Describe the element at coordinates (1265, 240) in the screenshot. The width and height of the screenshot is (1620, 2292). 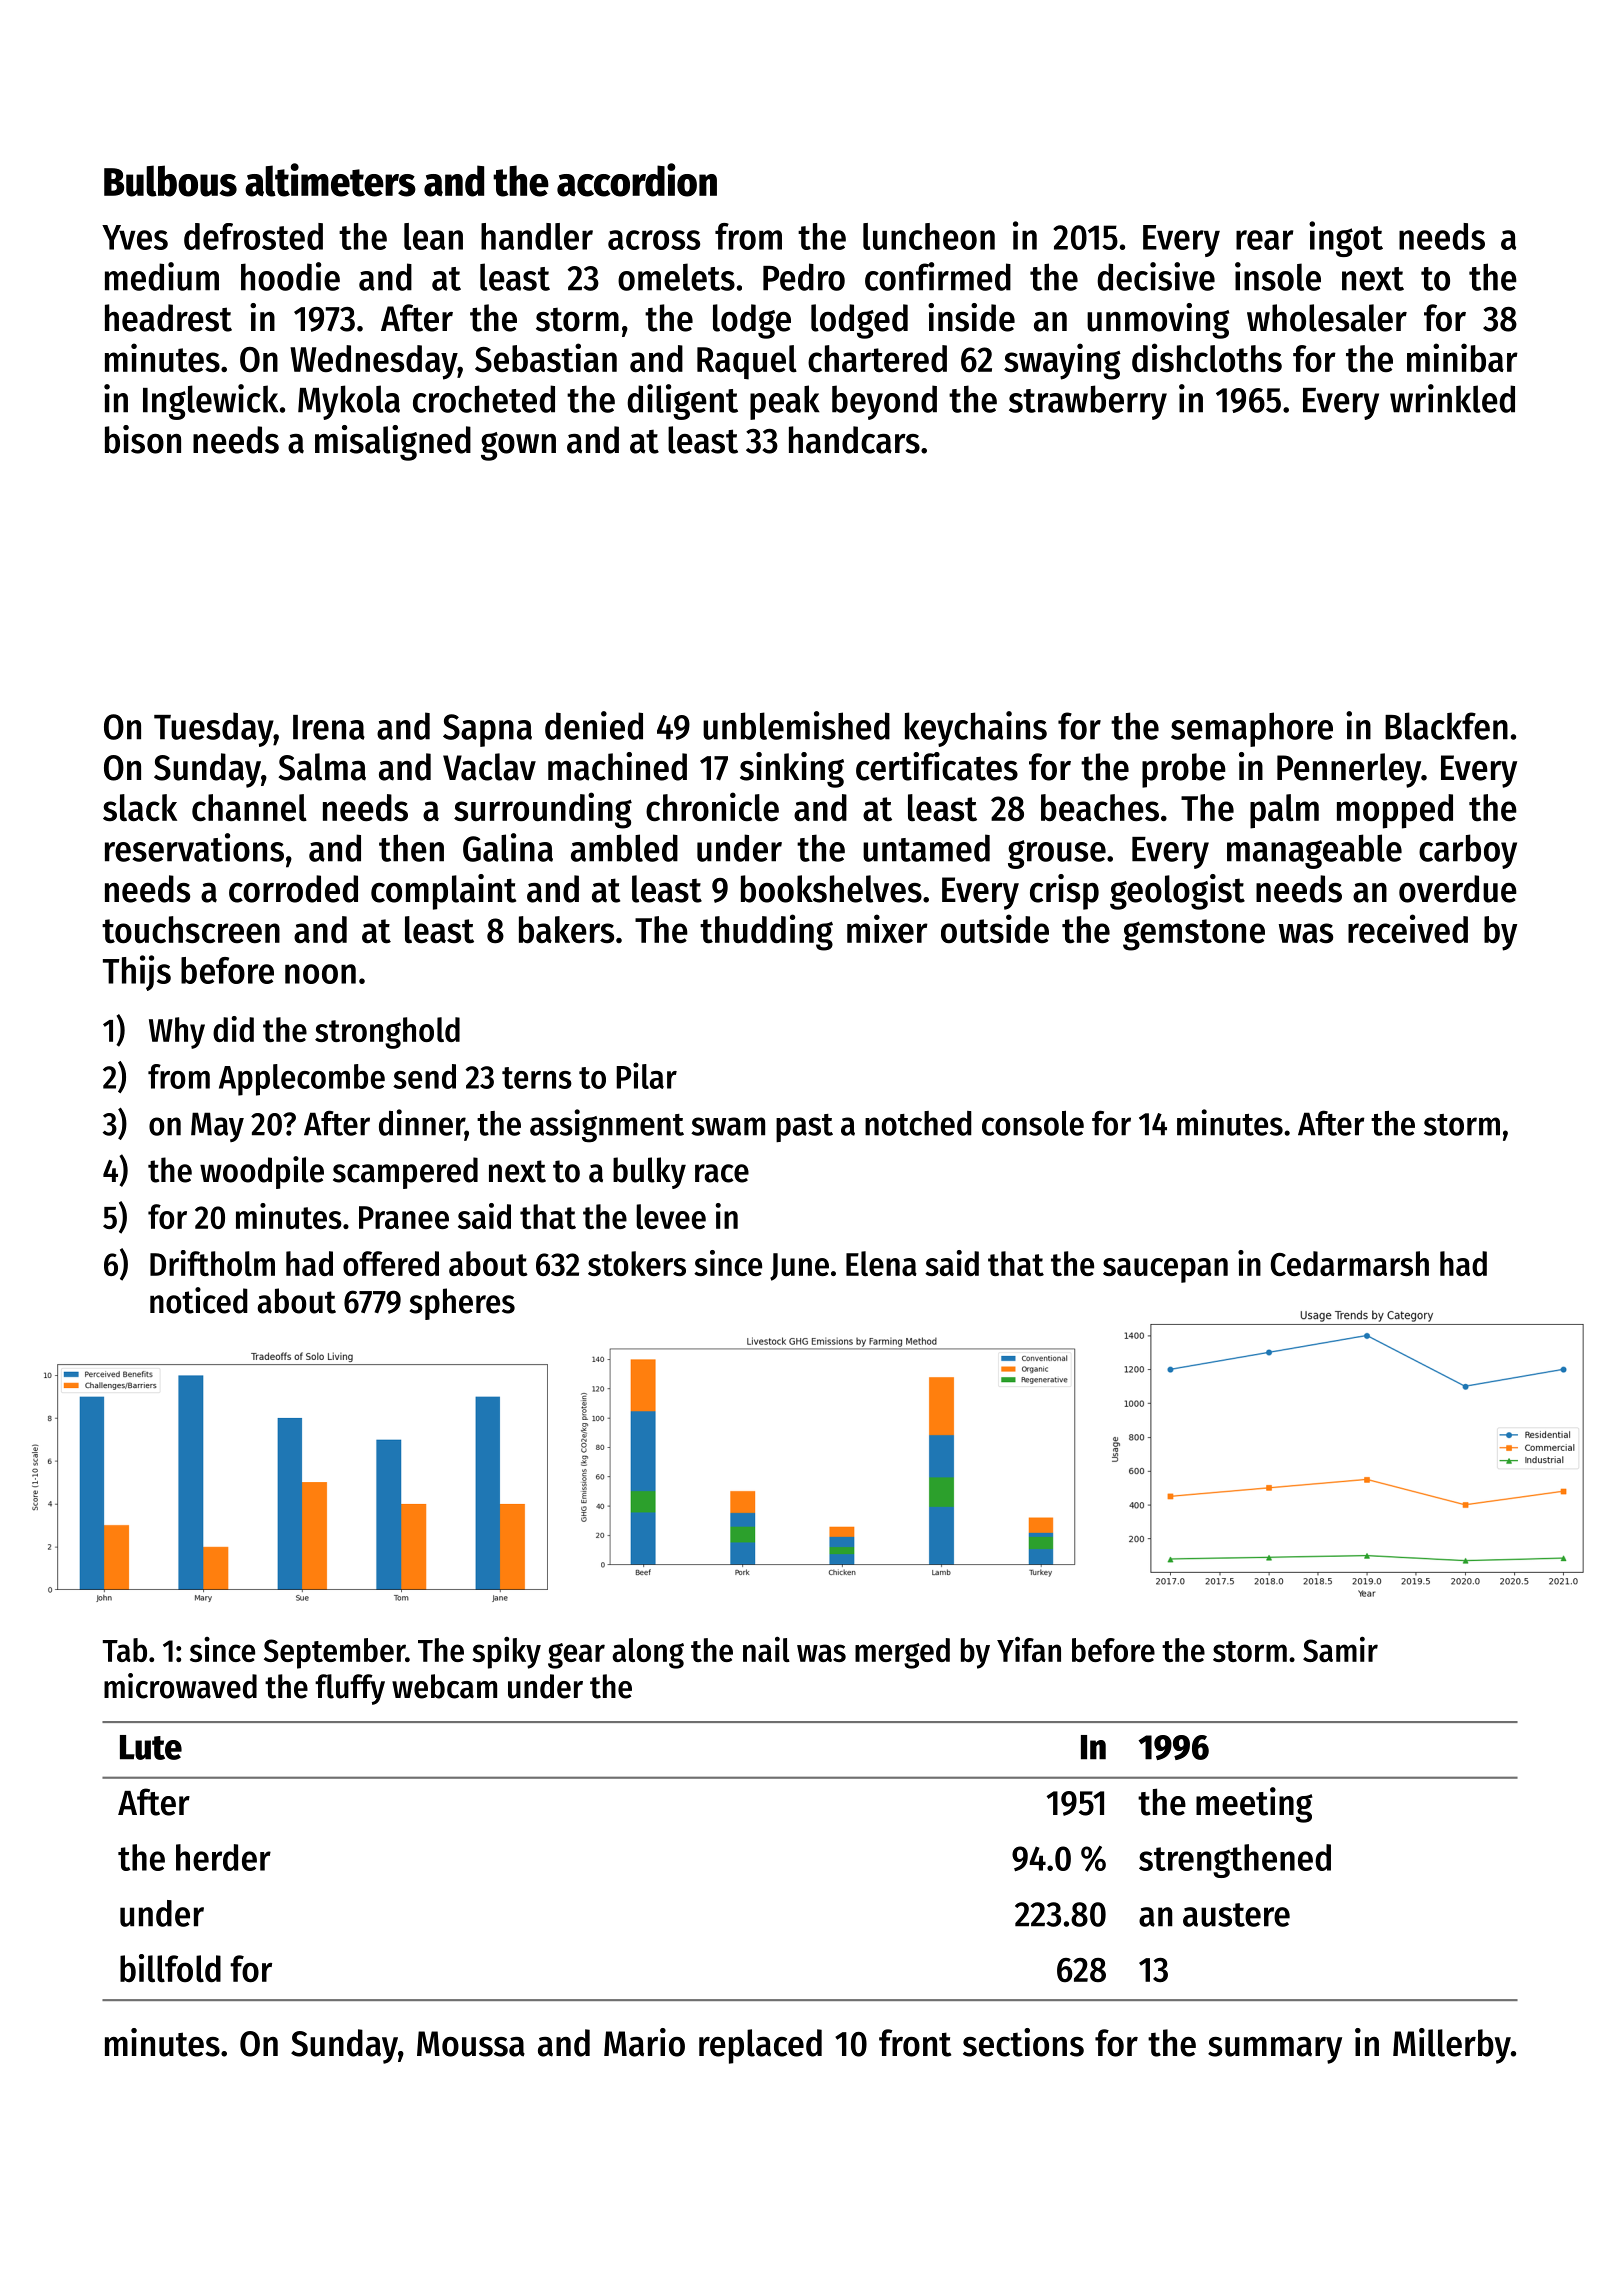
I see `rear` at that location.
